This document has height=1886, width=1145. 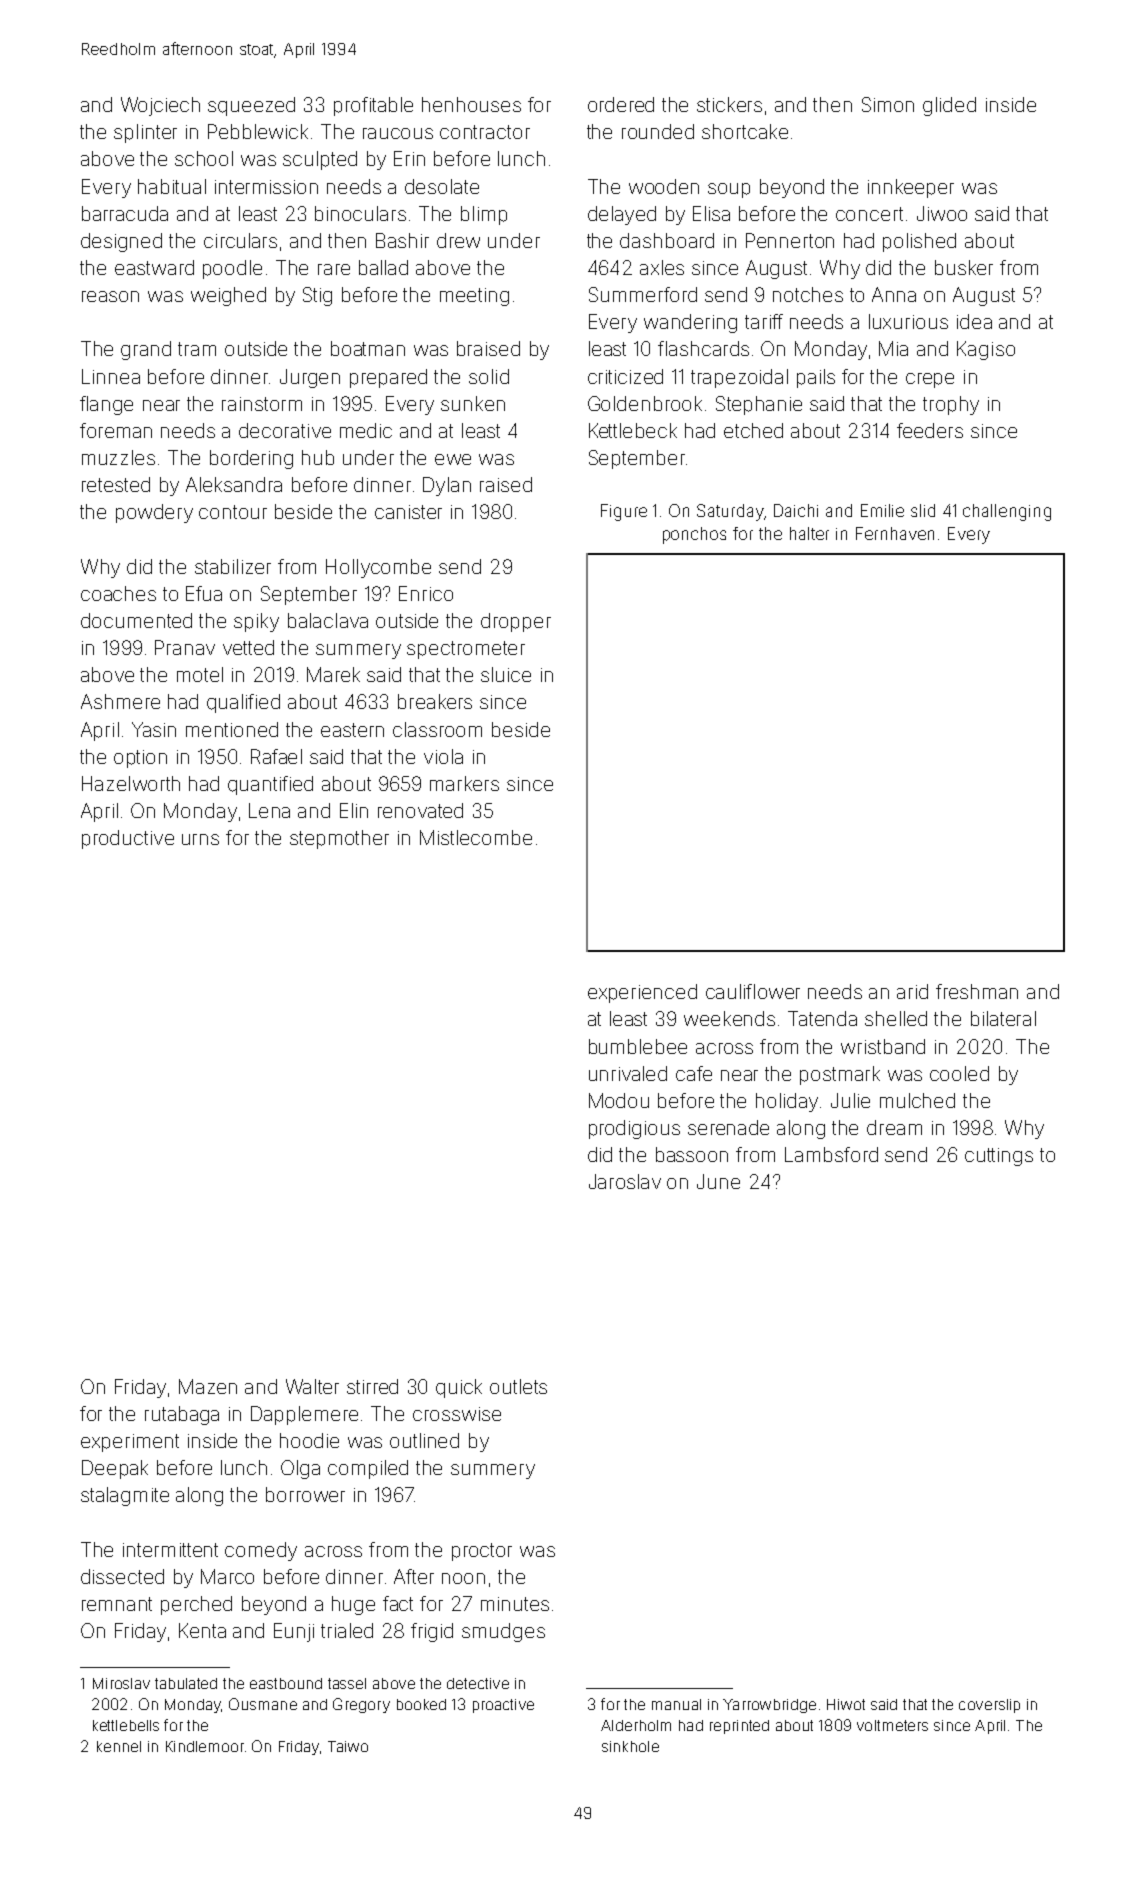 I want to click on Mistlecombe, so click(x=476, y=837).
